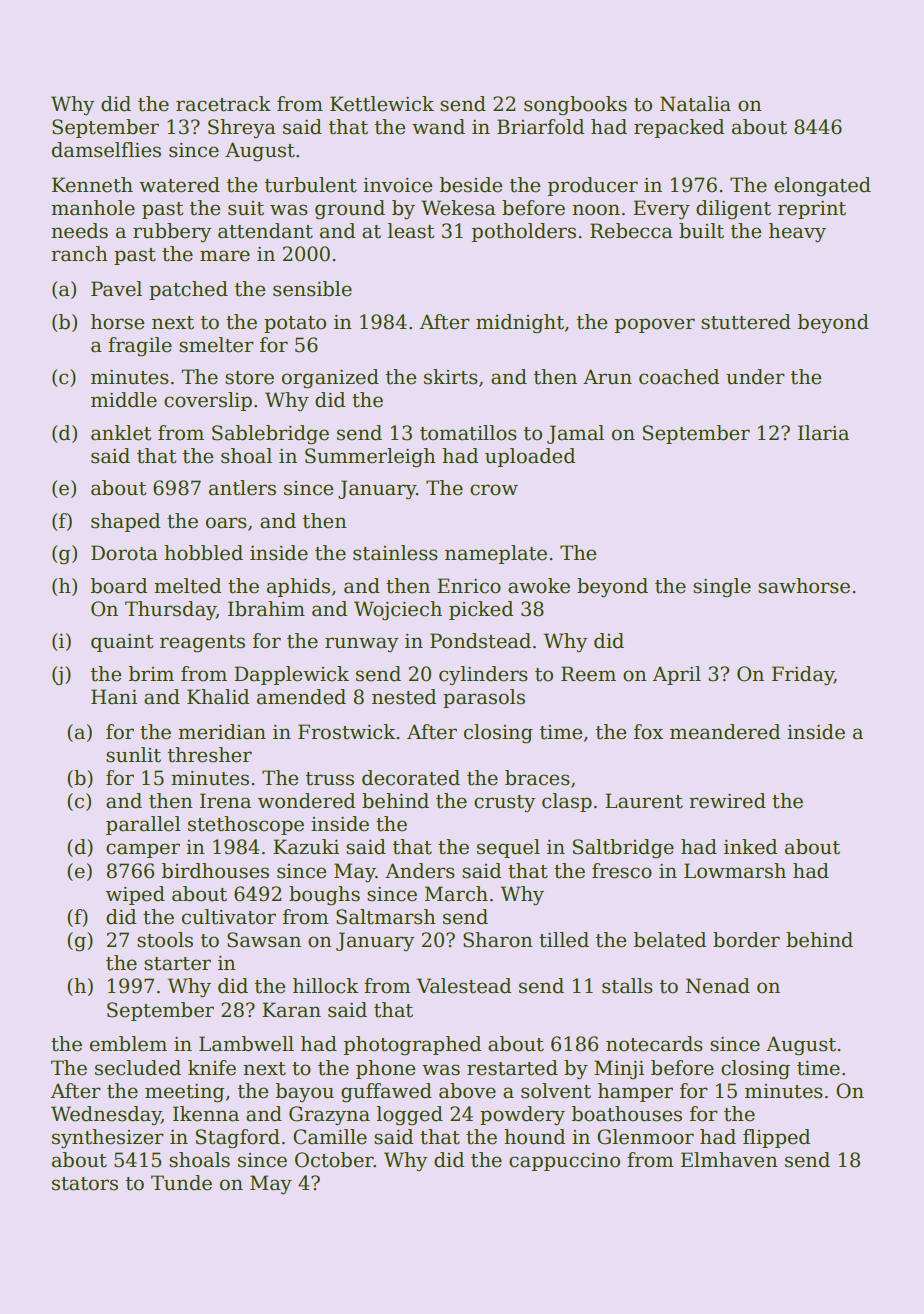 The image size is (924, 1314). What do you see at coordinates (746, 940) in the page?
I see `border` at bounding box center [746, 940].
